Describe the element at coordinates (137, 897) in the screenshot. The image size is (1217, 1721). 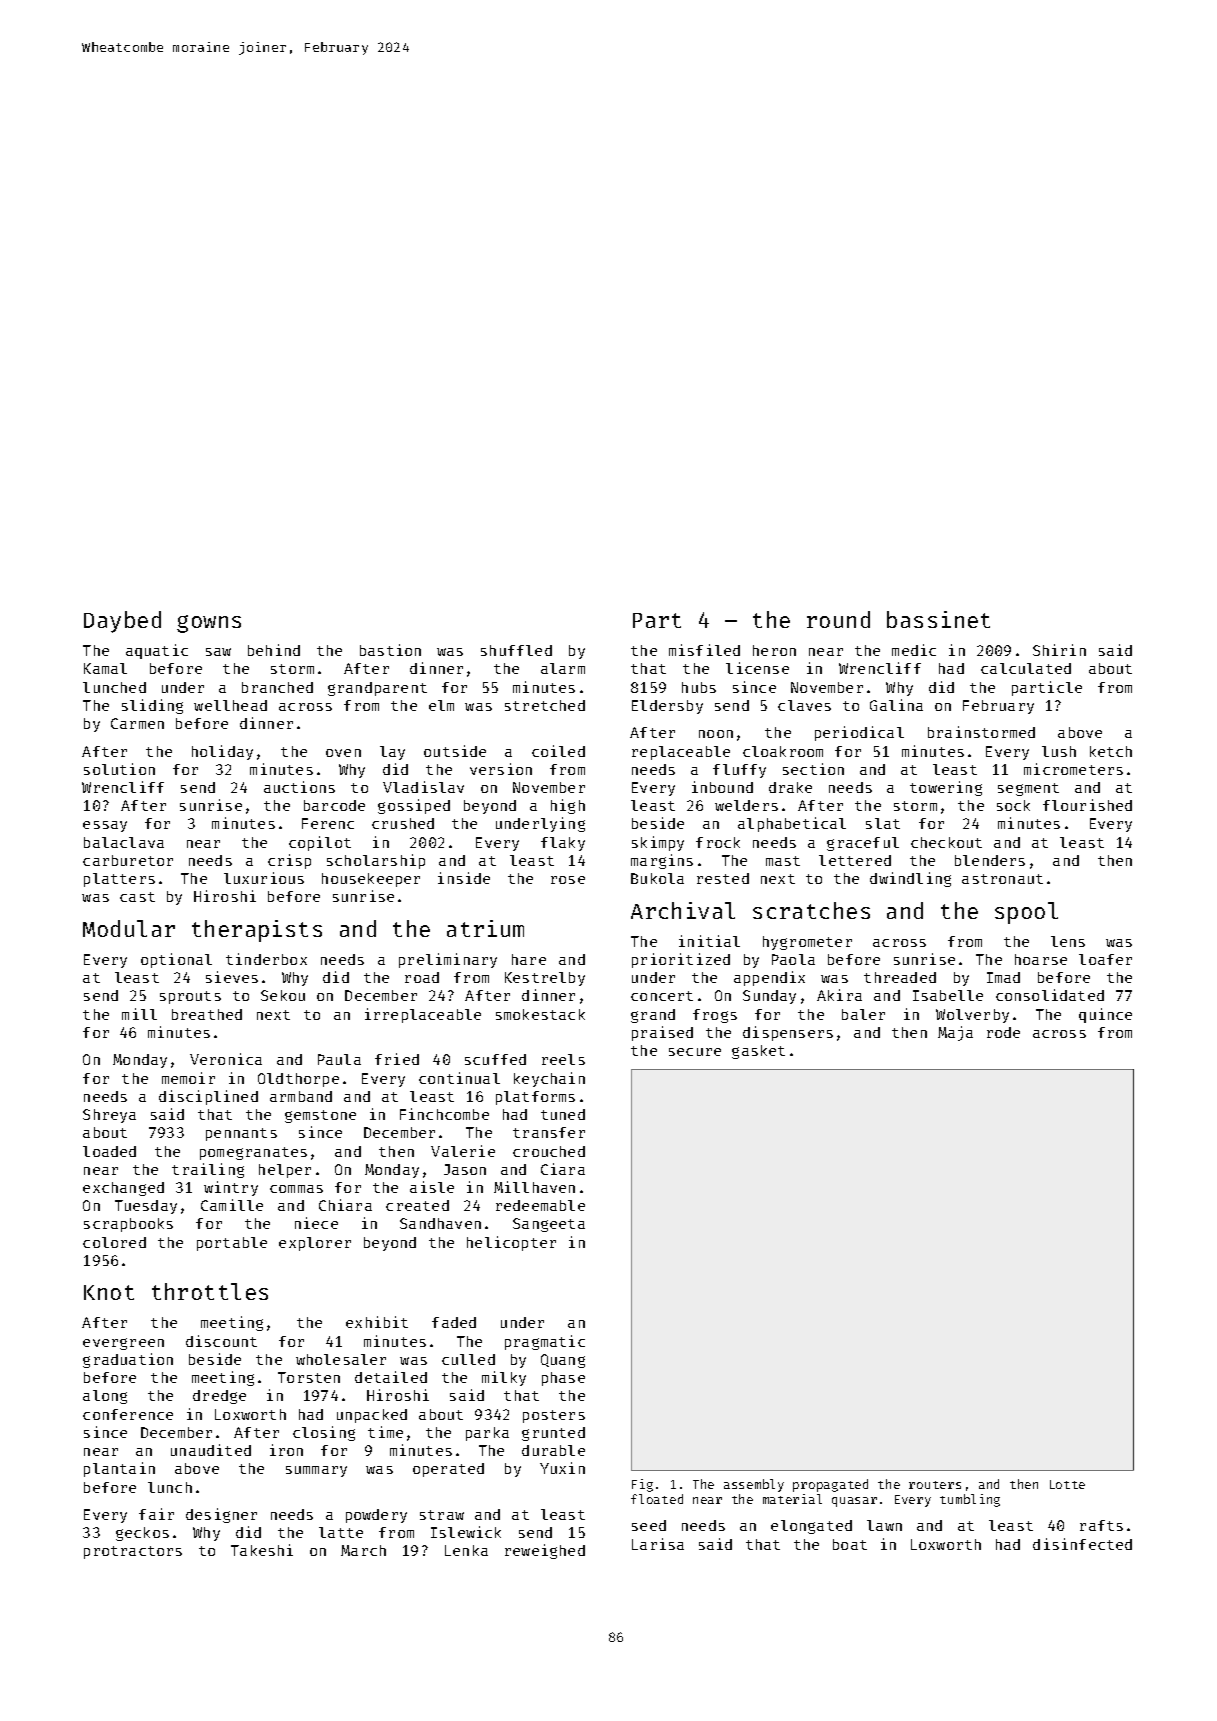
I see `cast` at that location.
